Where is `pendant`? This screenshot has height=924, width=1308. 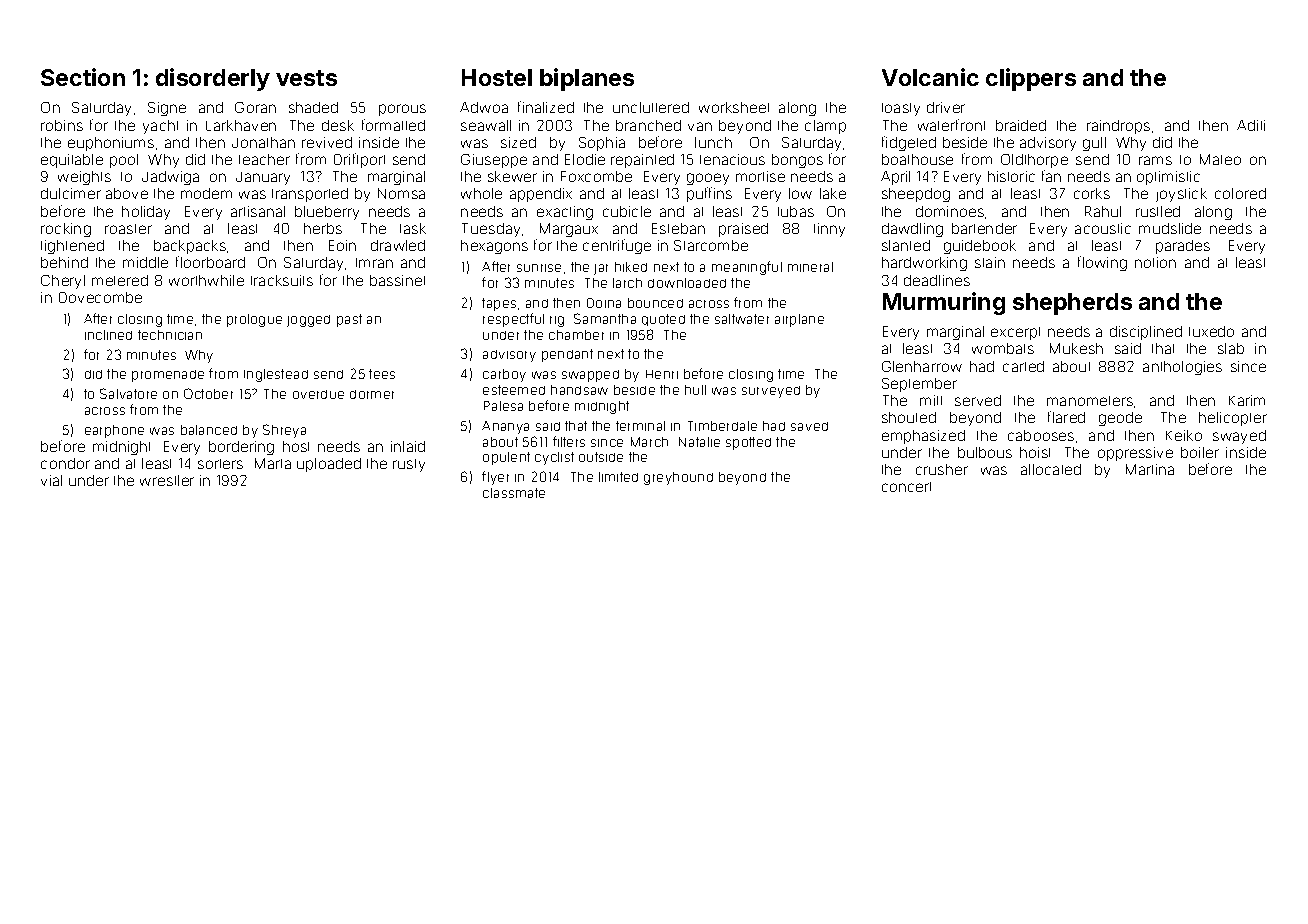 pendant is located at coordinates (567, 355).
